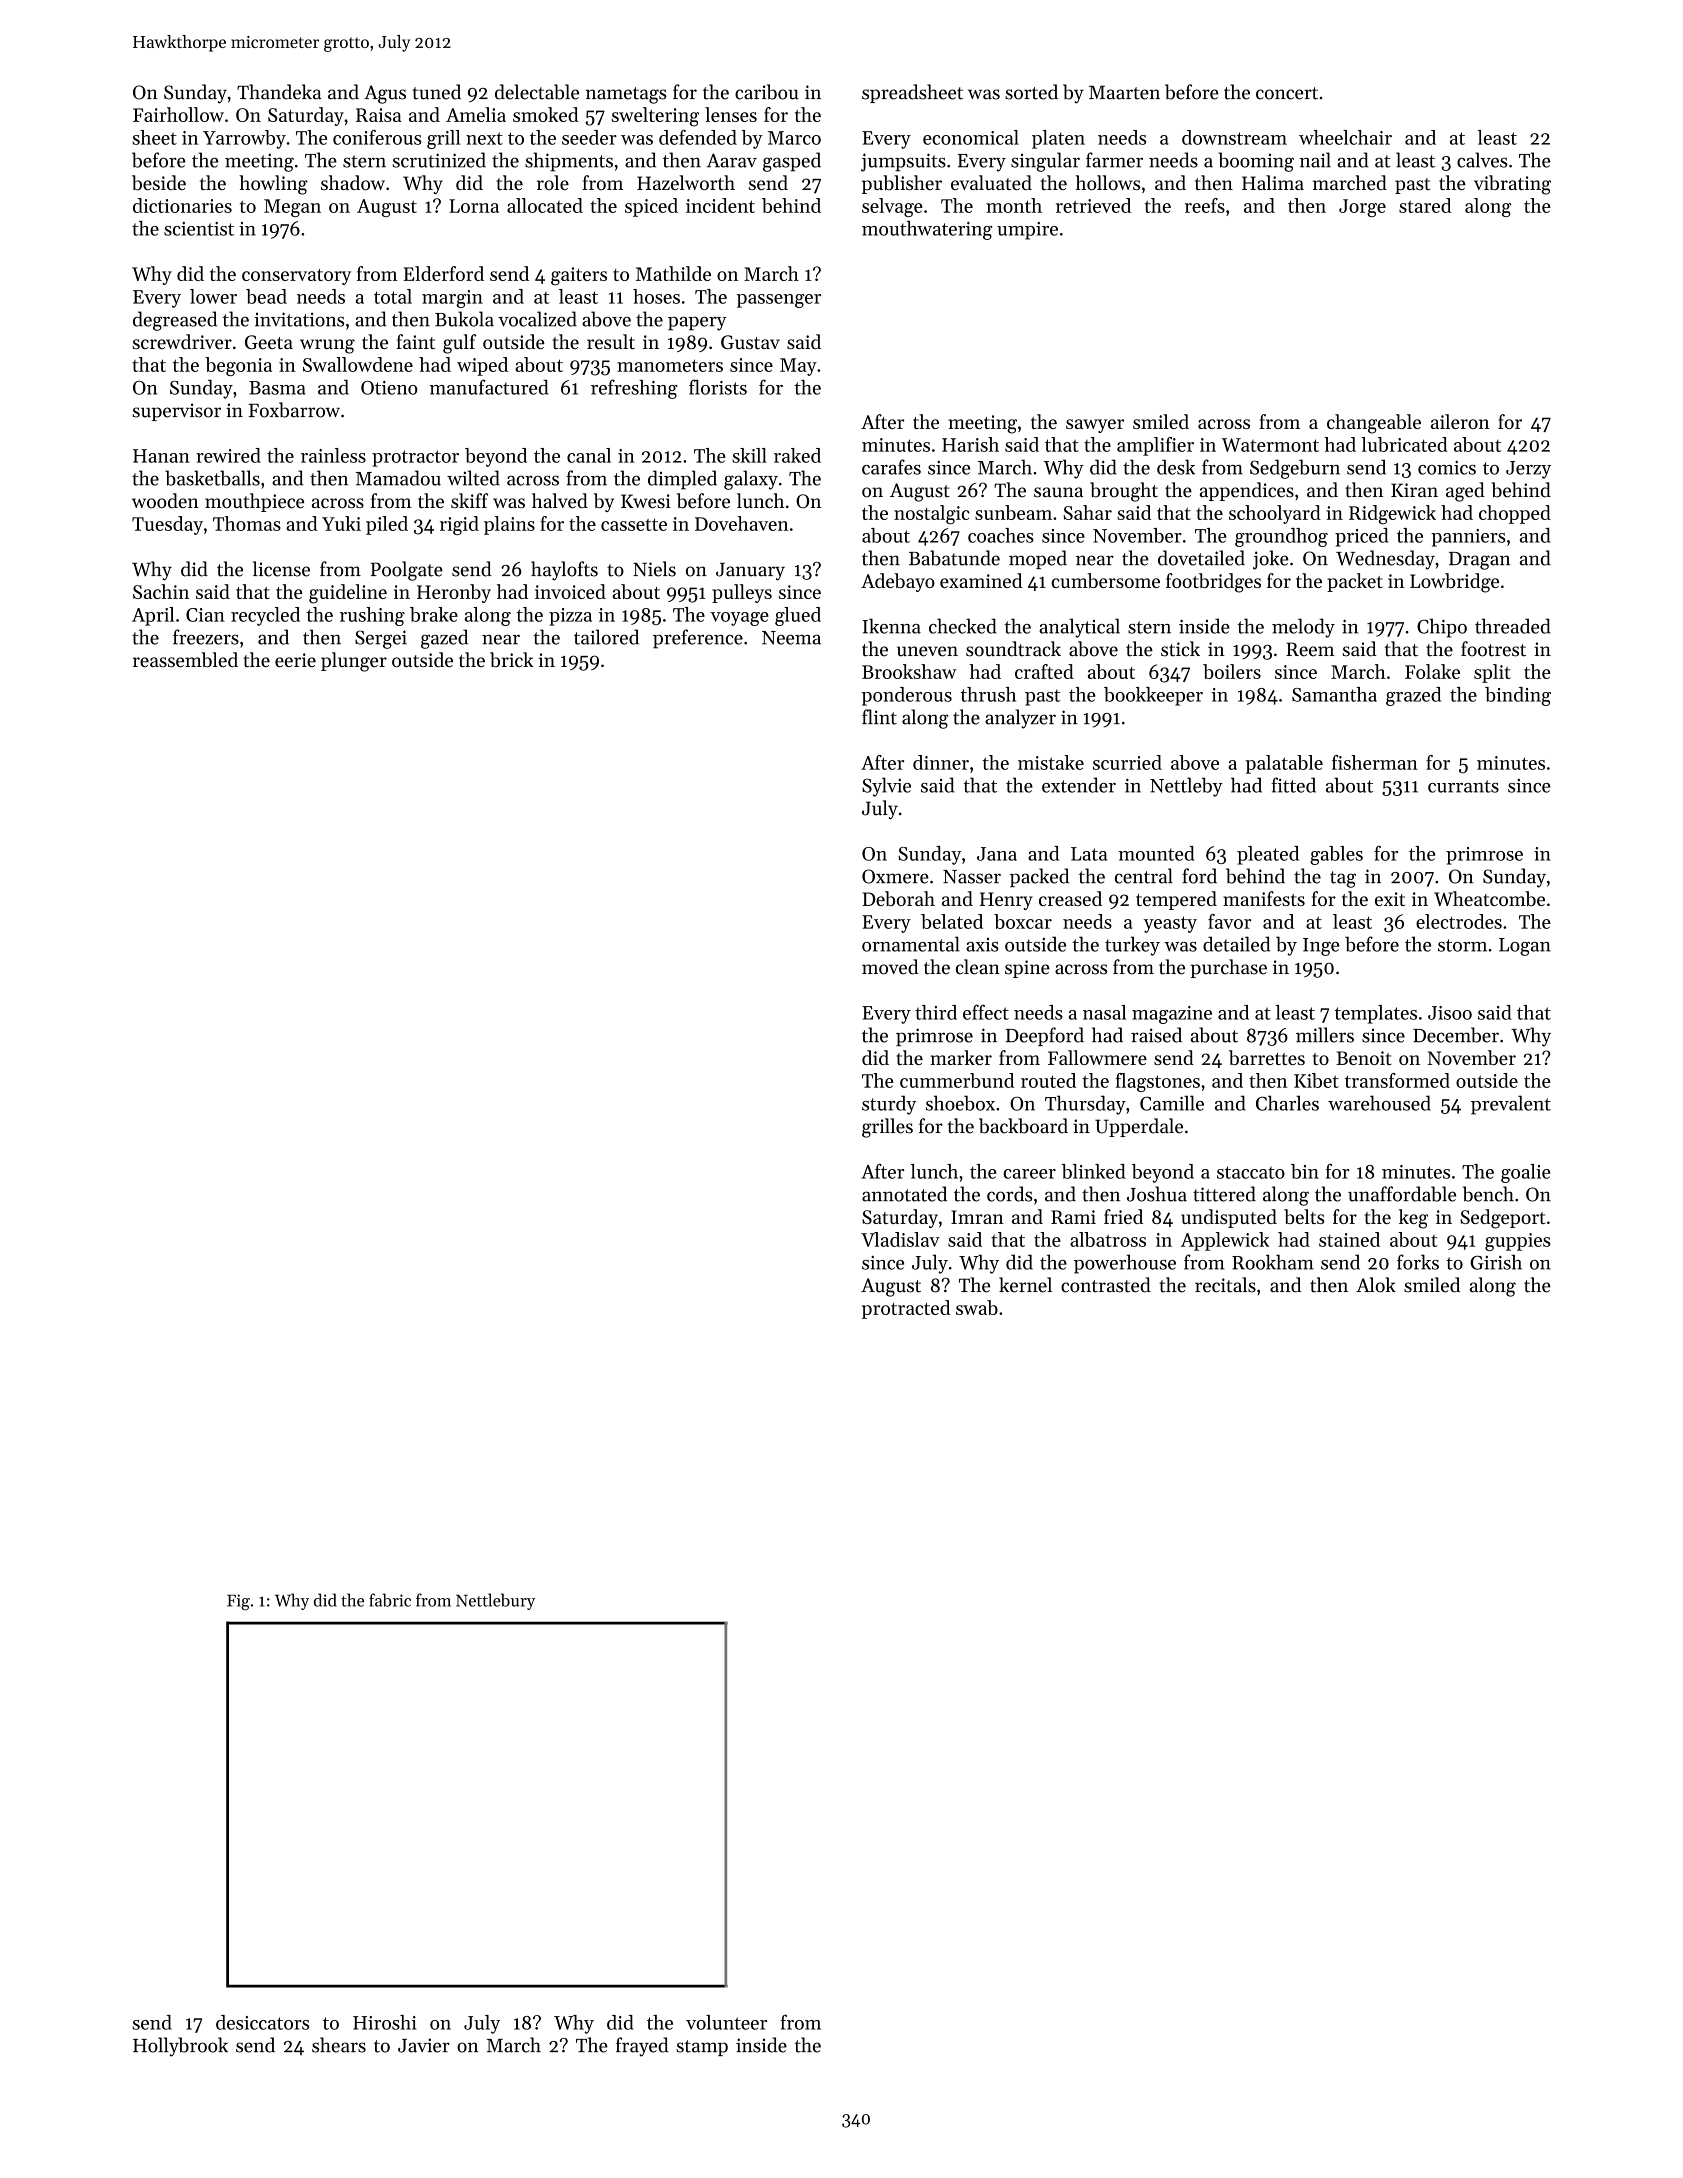  Describe the element at coordinates (262, 2022) in the page. I see `desiccators` at that location.
